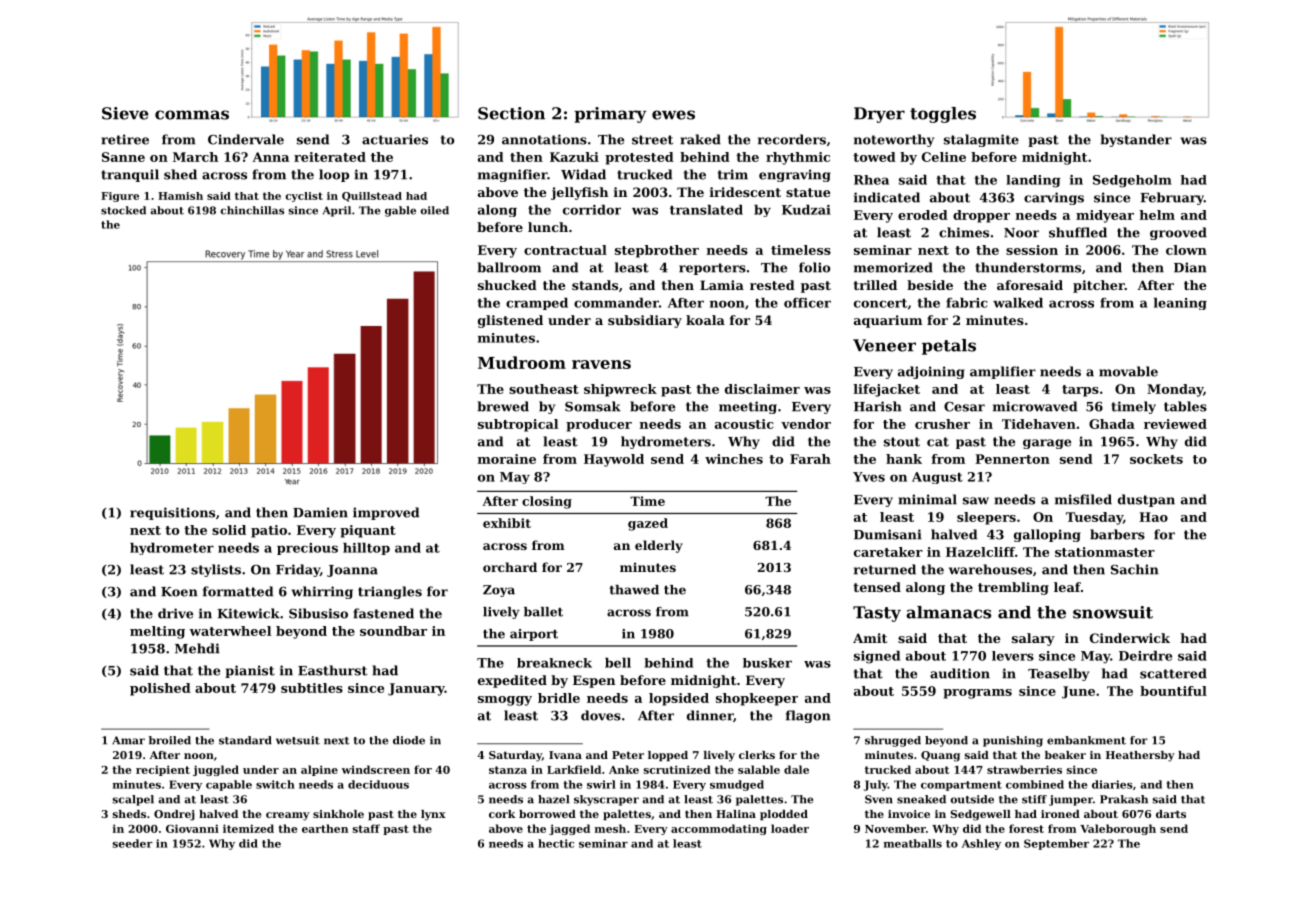  Describe the element at coordinates (972, 799) in the page. I see `outside` at that location.
